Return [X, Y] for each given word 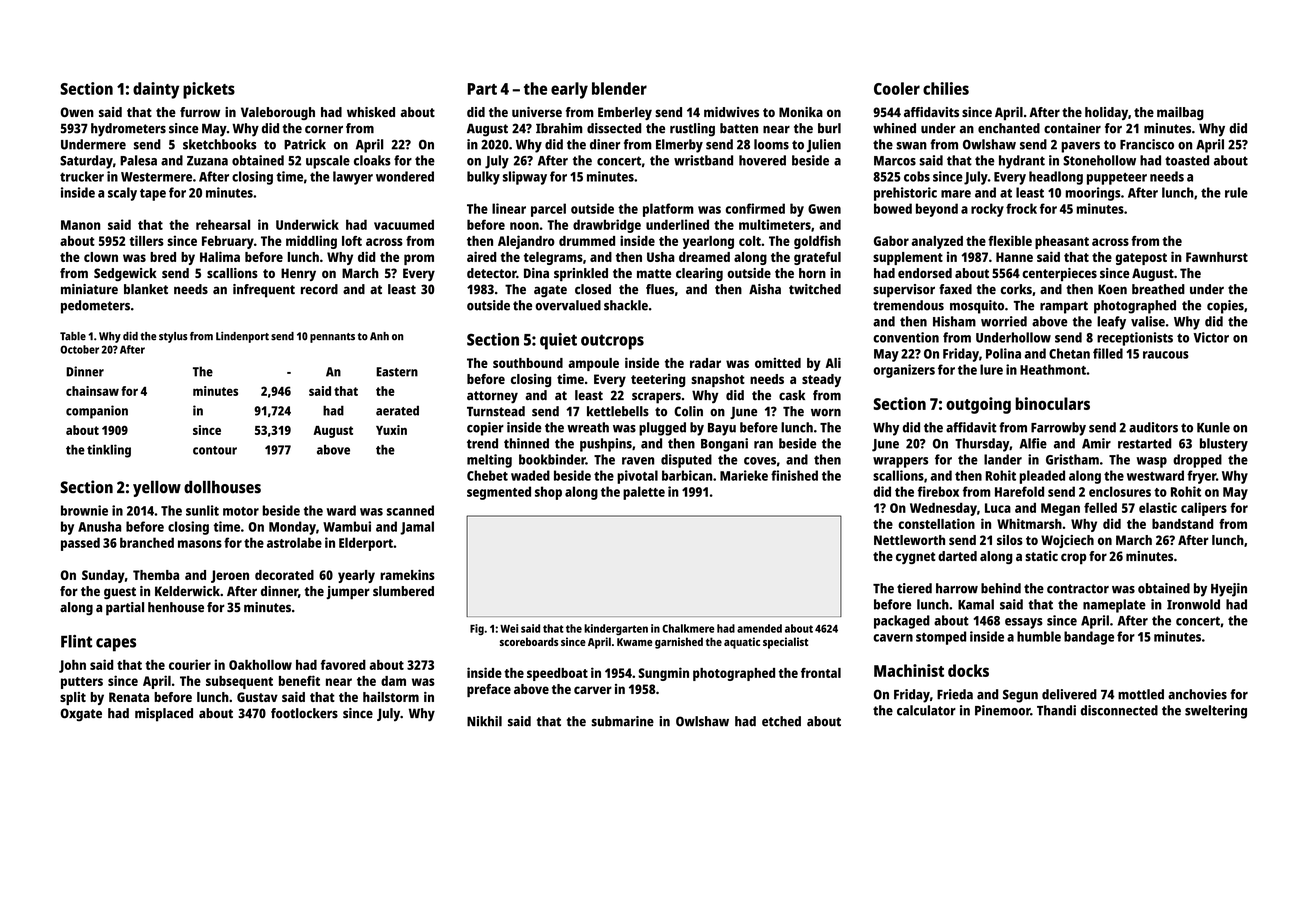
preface [489, 690]
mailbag [1180, 113]
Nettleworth [909, 540]
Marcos [895, 161]
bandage [1089, 638]
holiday [1106, 113]
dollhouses [222, 487]
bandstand [1183, 524]
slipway [525, 178]
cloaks [372, 160]
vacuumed [404, 224]
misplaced [164, 715]
